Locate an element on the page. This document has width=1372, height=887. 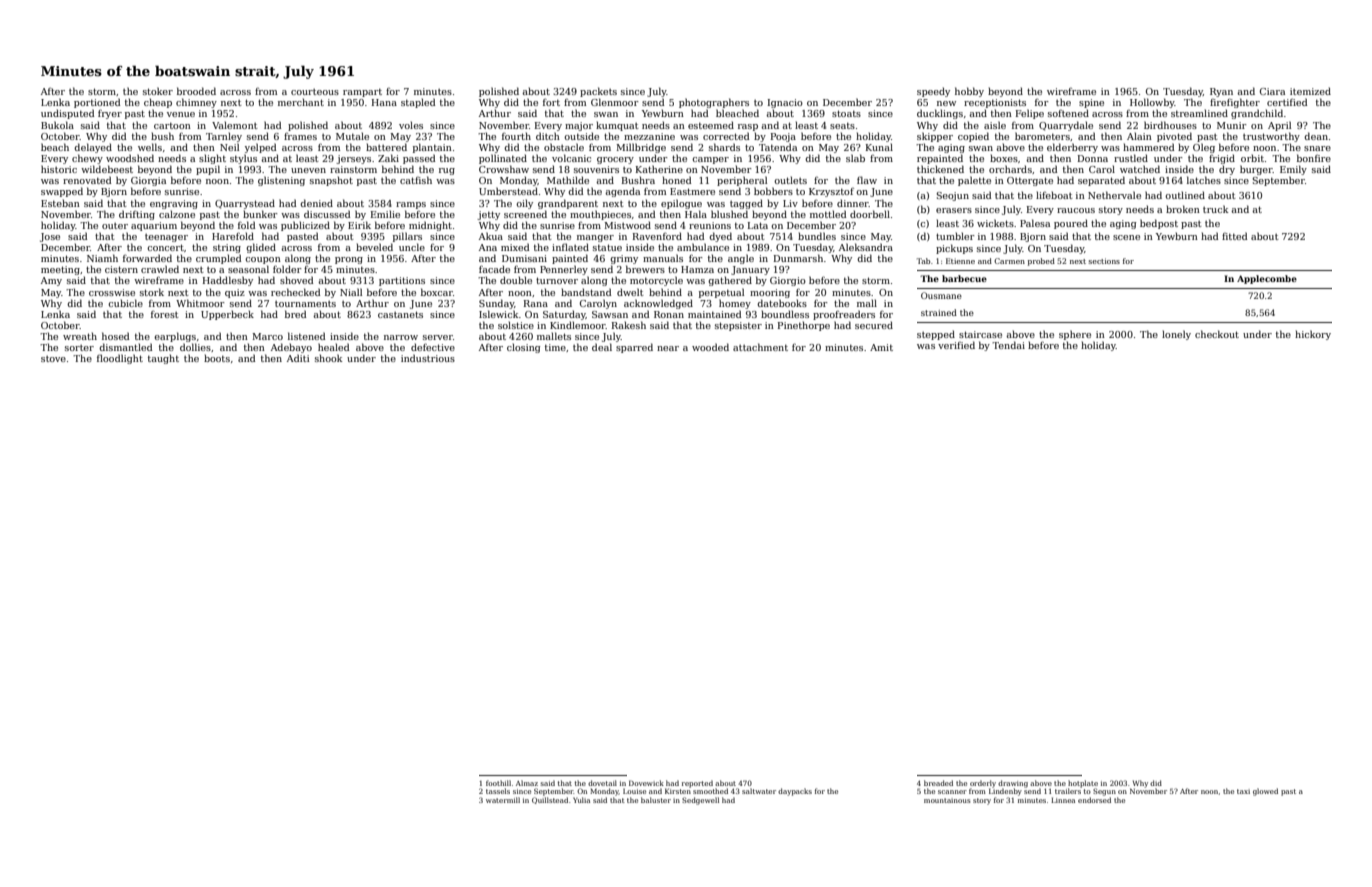
taxi is located at coordinates (1243, 791).
